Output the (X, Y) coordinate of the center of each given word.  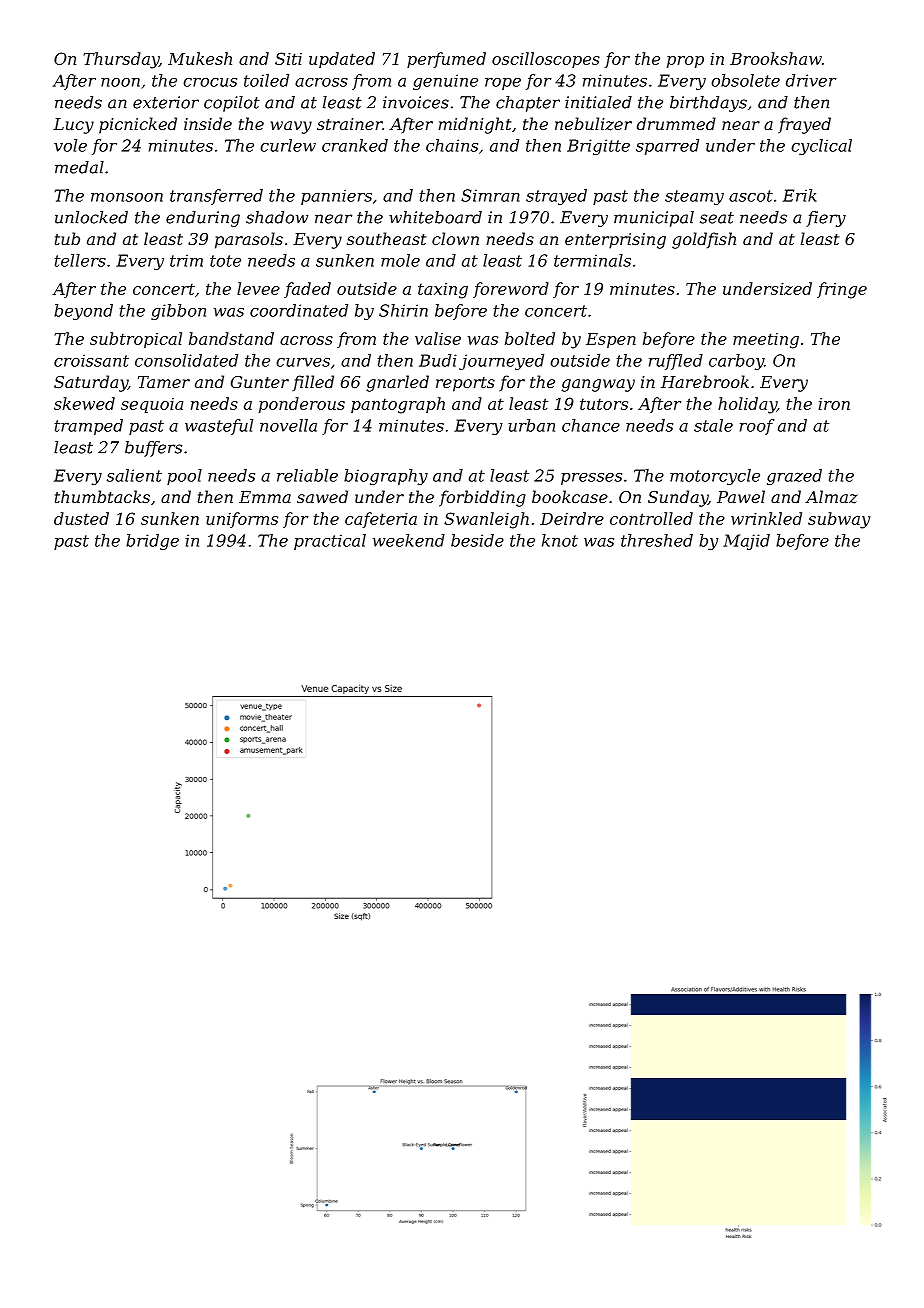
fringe (842, 290)
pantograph (398, 405)
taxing (443, 291)
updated (342, 60)
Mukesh (200, 58)
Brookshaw (776, 58)
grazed (794, 477)
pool (184, 477)
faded (307, 290)
